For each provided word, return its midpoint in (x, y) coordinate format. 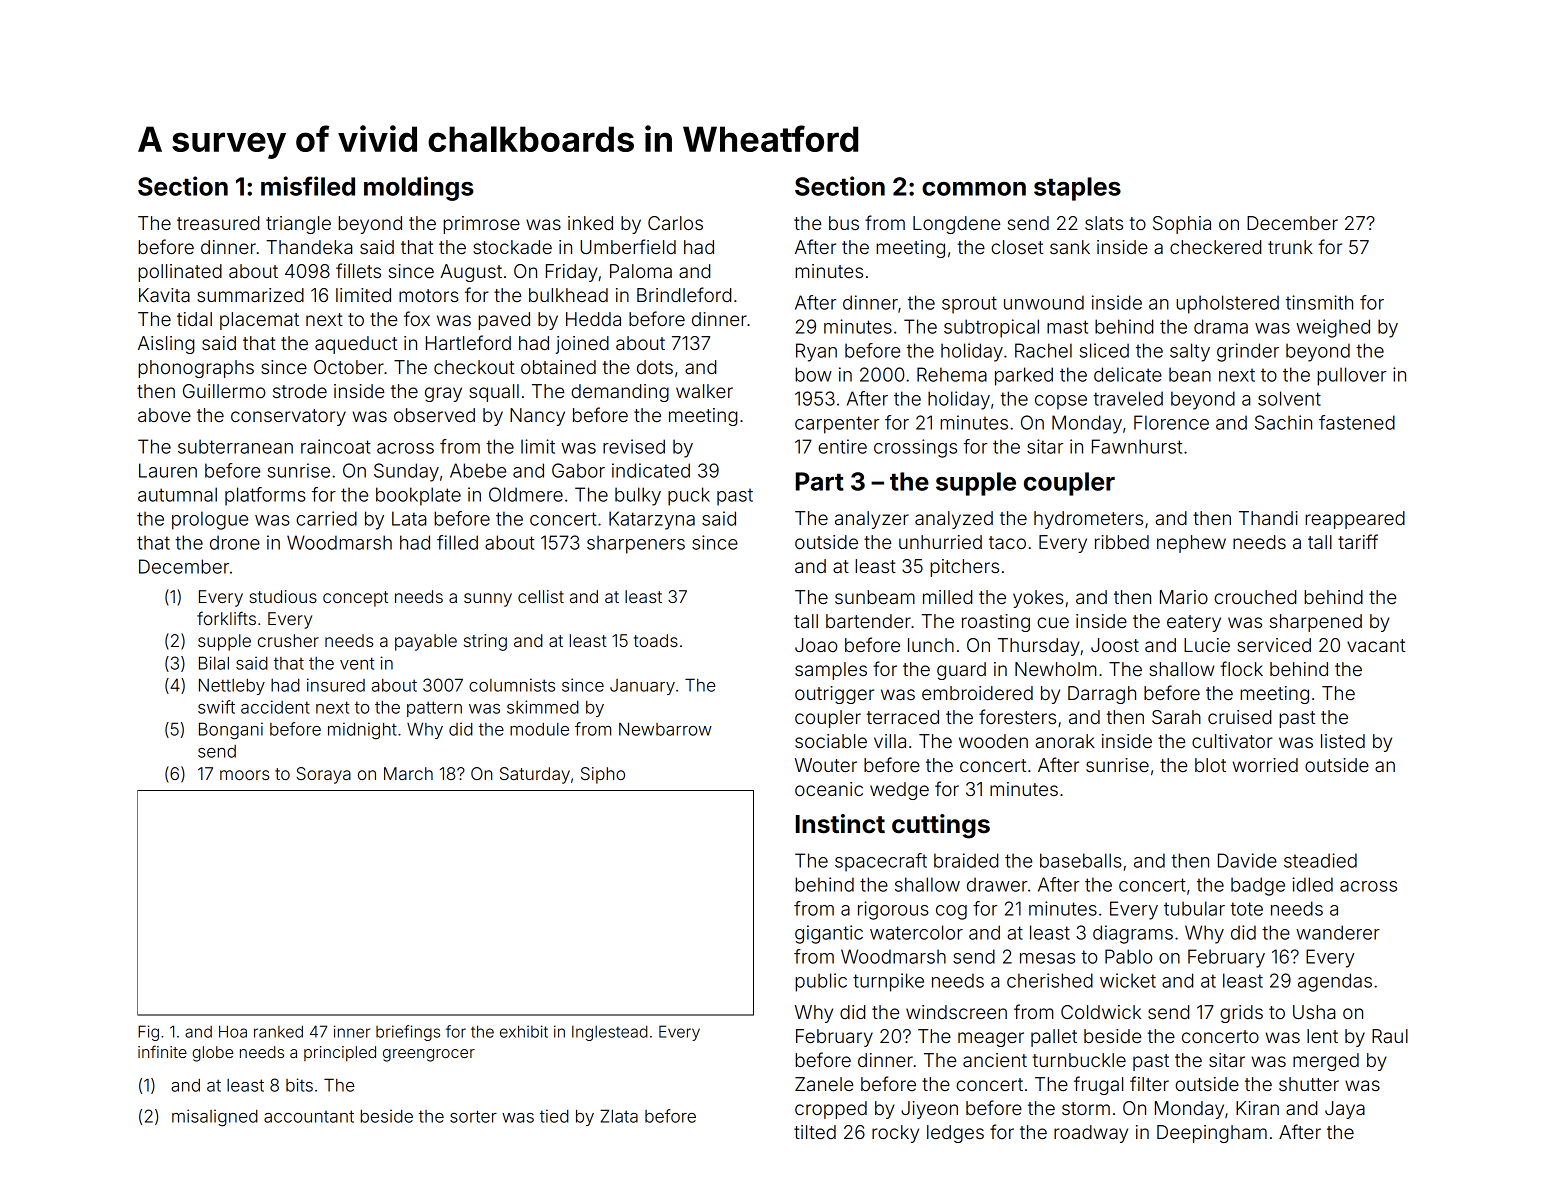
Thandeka (309, 247)
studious (283, 596)
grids (1241, 1014)
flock (1241, 668)
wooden (993, 741)
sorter (473, 1116)
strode (300, 391)
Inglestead (609, 1033)
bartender (868, 621)
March (408, 773)
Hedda (593, 319)
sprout (969, 305)
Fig (148, 1033)
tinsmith (1319, 302)
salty (1190, 352)
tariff (1358, 541)
